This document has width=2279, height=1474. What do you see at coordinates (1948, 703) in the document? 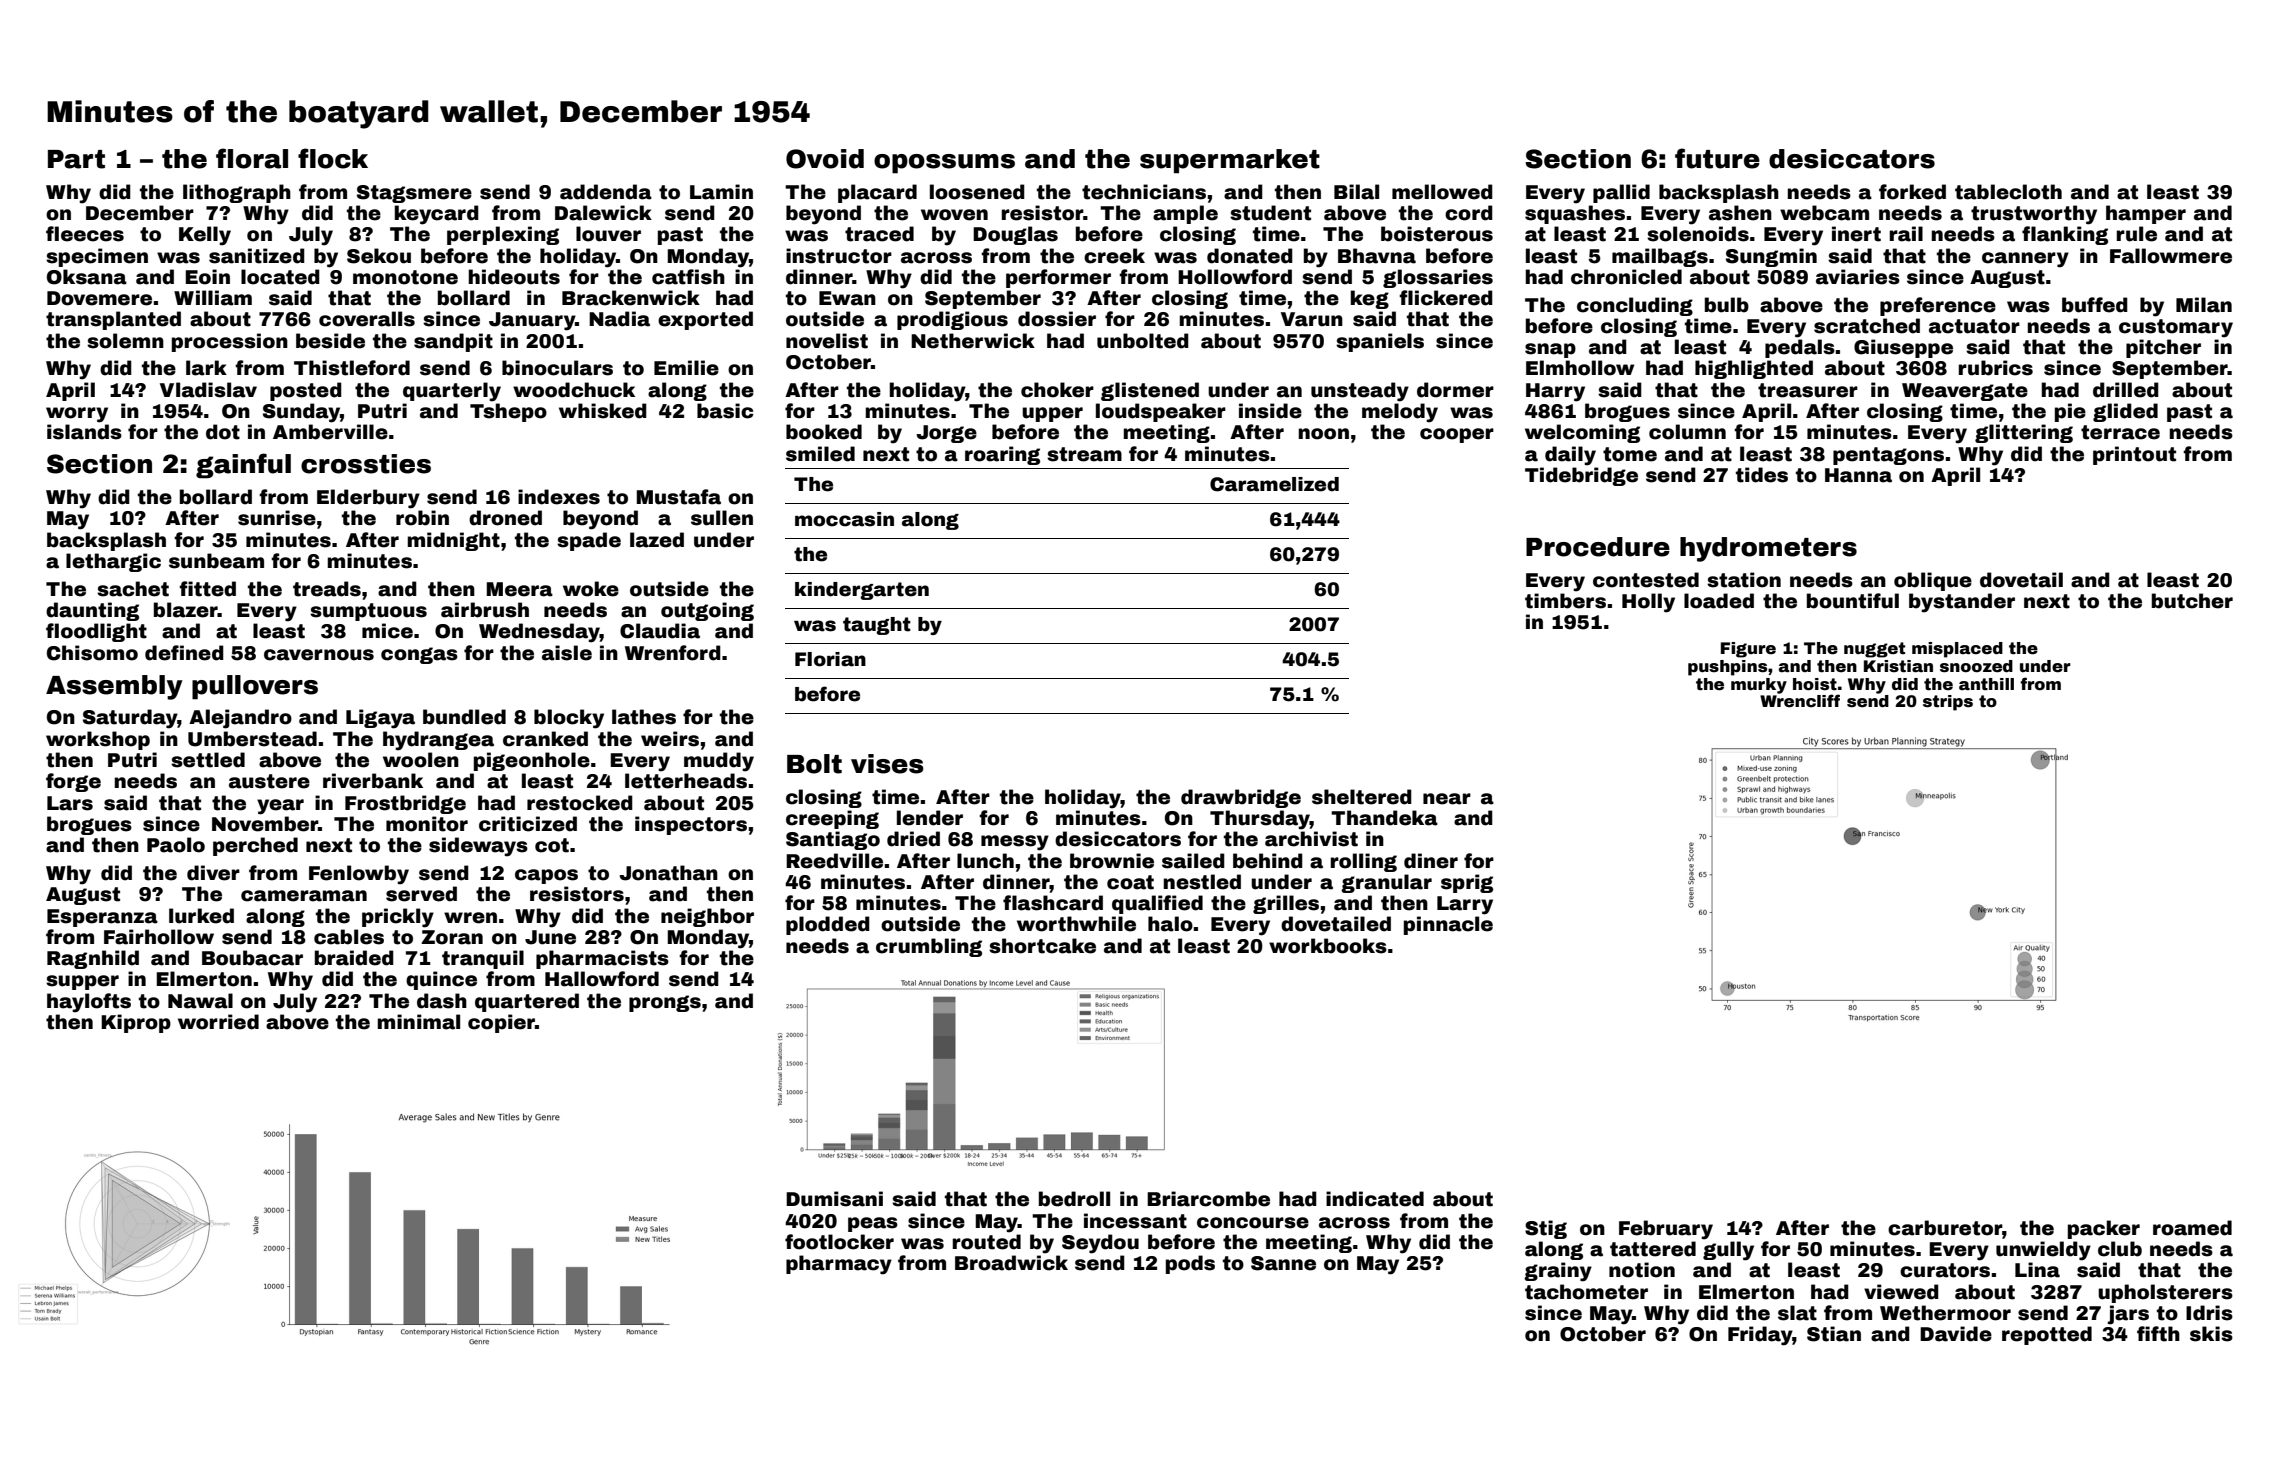
I see `strips` at bounding box center [1948, 703].
